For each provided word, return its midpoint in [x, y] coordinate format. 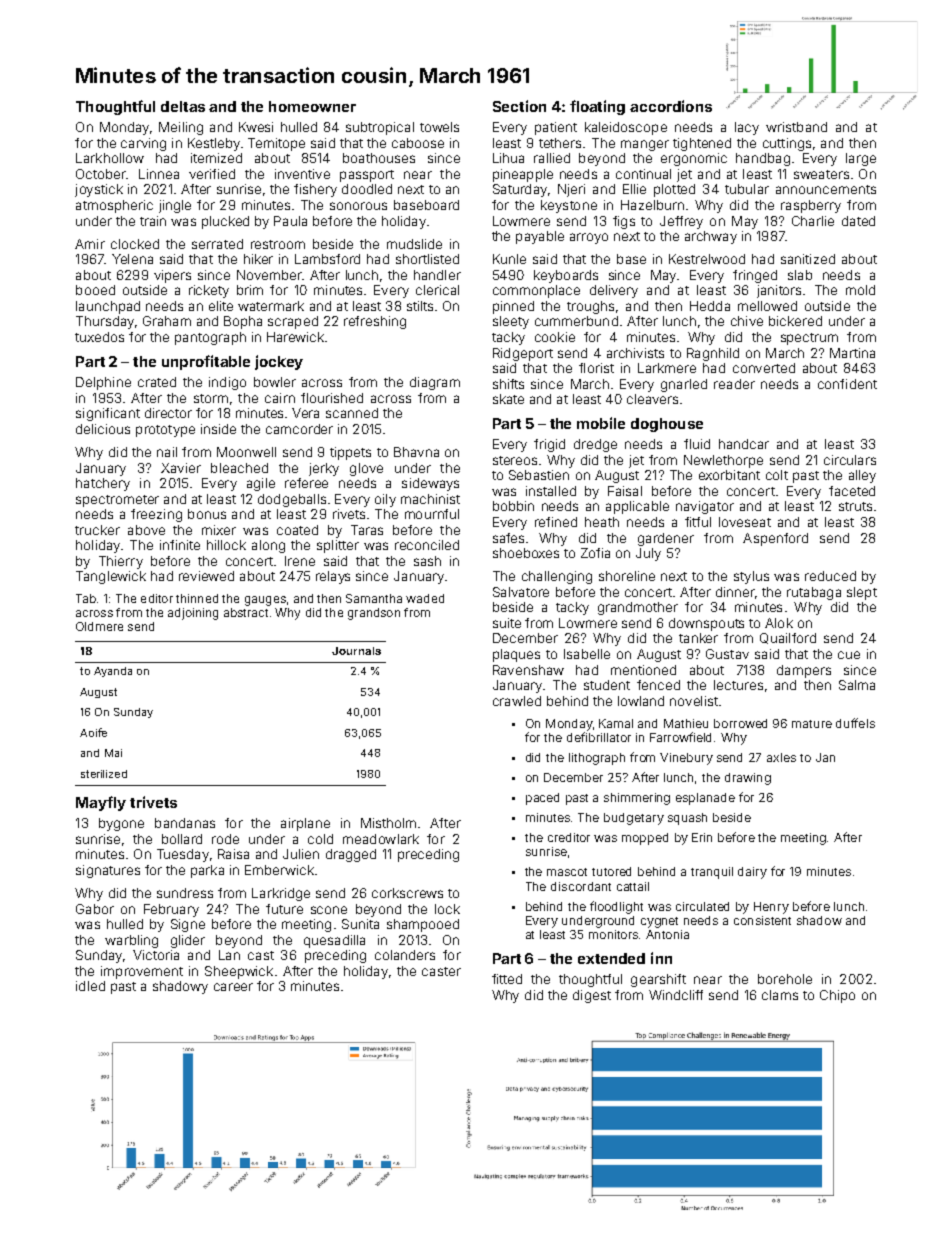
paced [542, 799]
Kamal [616, 723]
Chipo [837, 996]
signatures [108, 871]
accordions [671, 106]
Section [519, 106]
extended [611, 958]
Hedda [710, 306]
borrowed [740, 723]
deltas [183, 106]
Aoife [93, 732]
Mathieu [686, 723]
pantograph [210, 338]
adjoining [193, 614]
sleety [511, 322]
